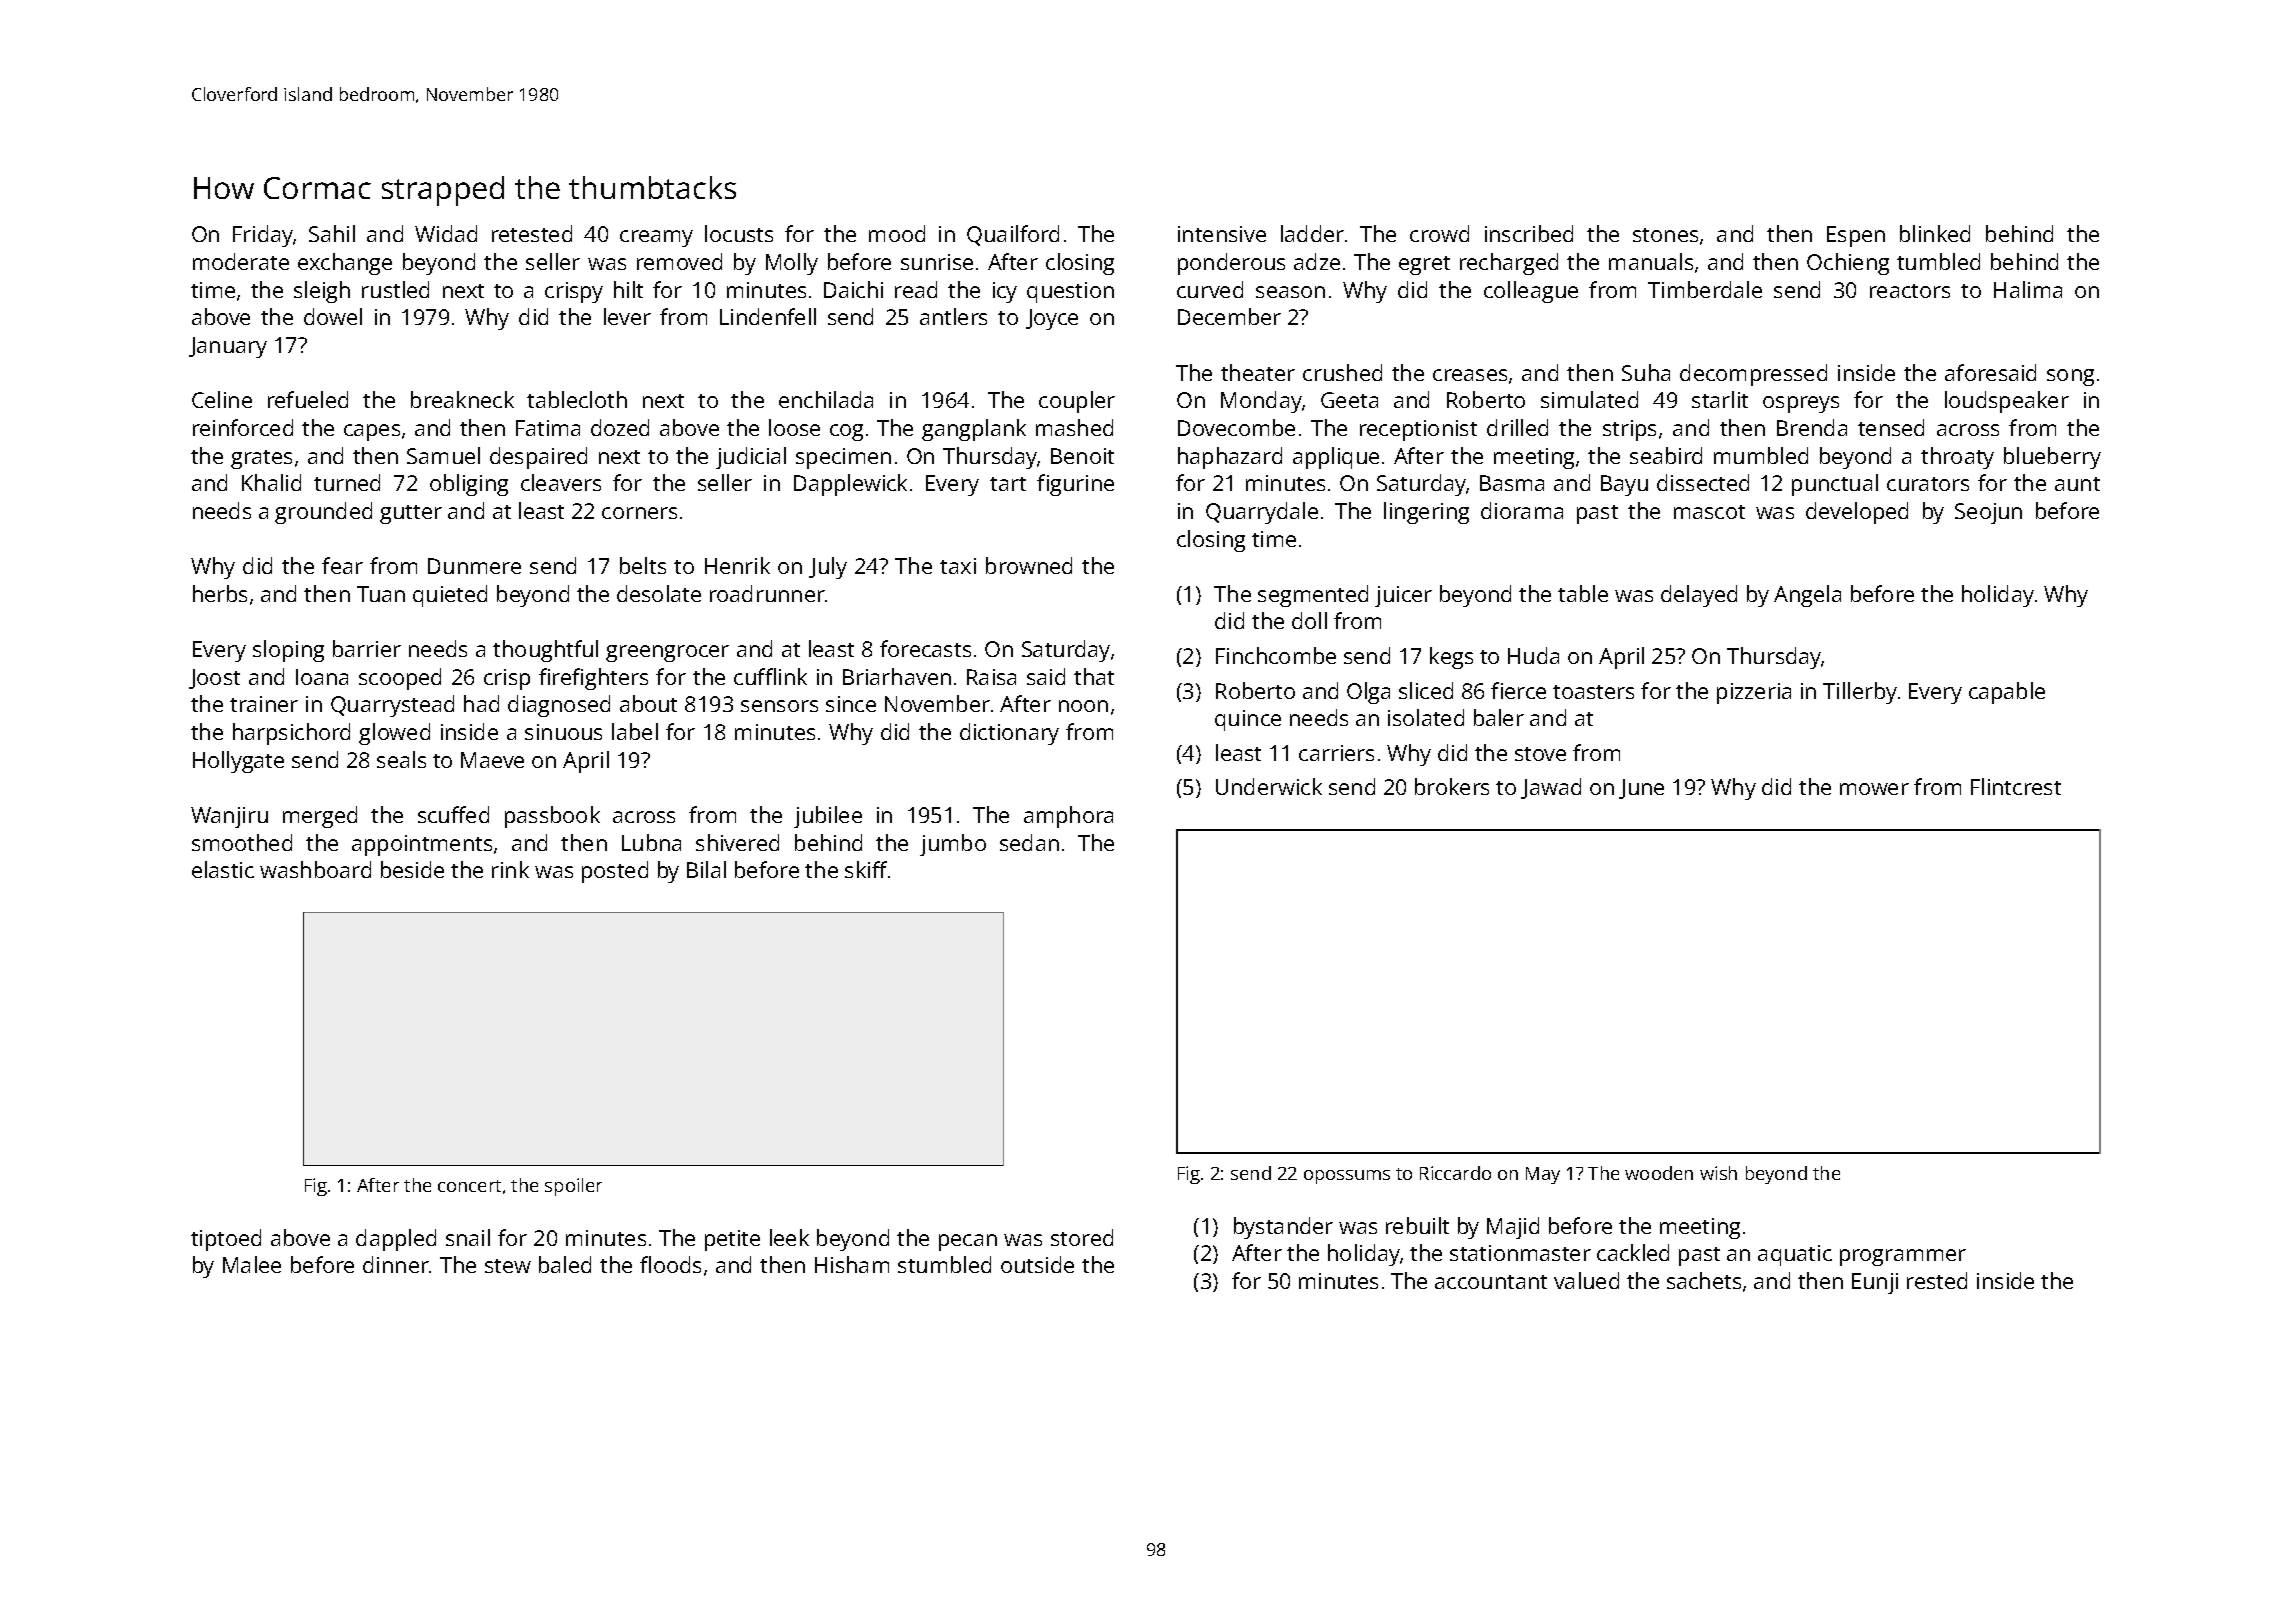 The width and height of the screenshot is (2292, 1620). Describe the element at coordinates (1313, 596) in the screenshot. I see `segmented` at that location.
